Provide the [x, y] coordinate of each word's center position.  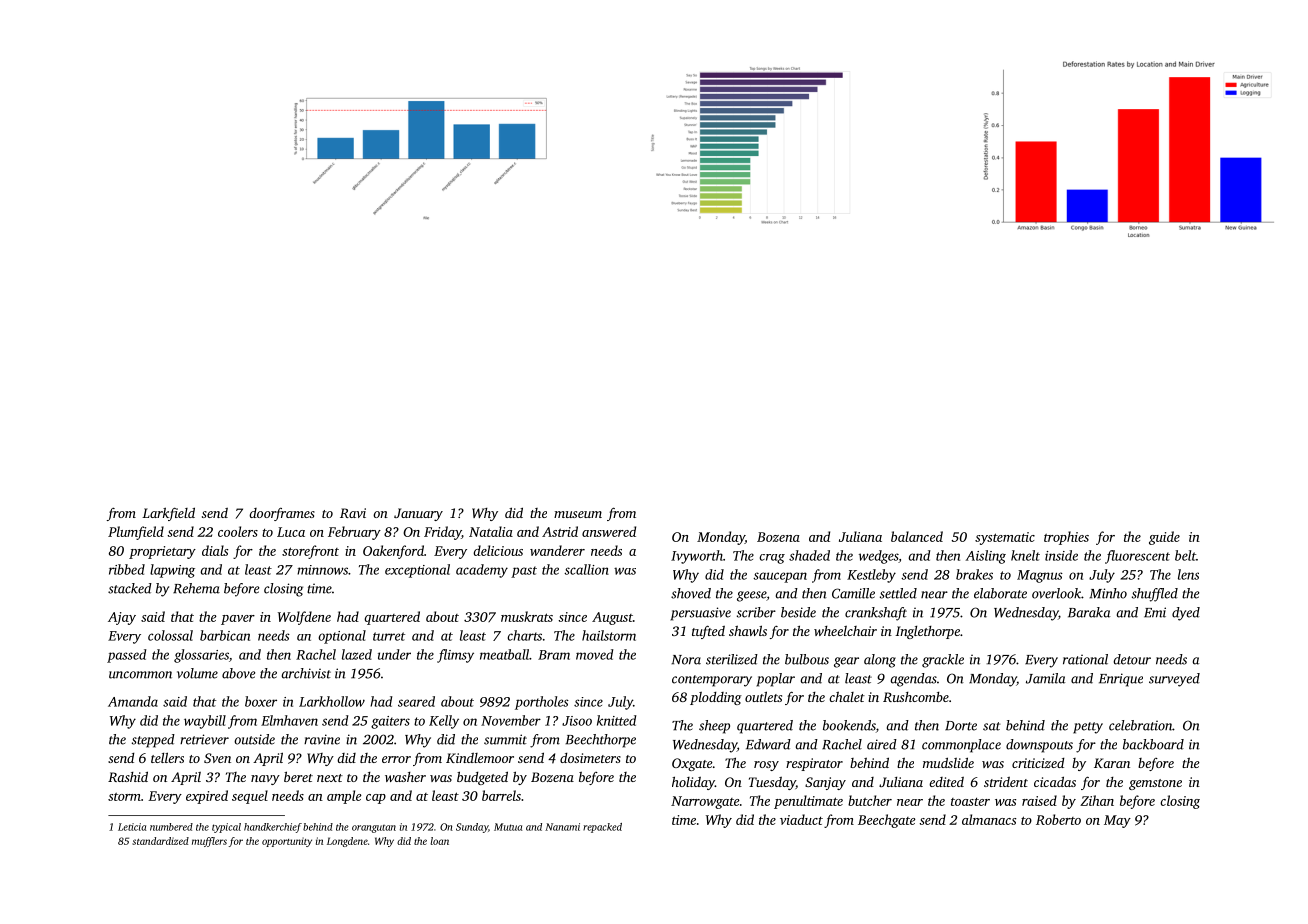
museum [578, 514]
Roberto [1058, 819]
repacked [602, 828]
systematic [1005, 538]
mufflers [209, 842]
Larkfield [168, 514]
